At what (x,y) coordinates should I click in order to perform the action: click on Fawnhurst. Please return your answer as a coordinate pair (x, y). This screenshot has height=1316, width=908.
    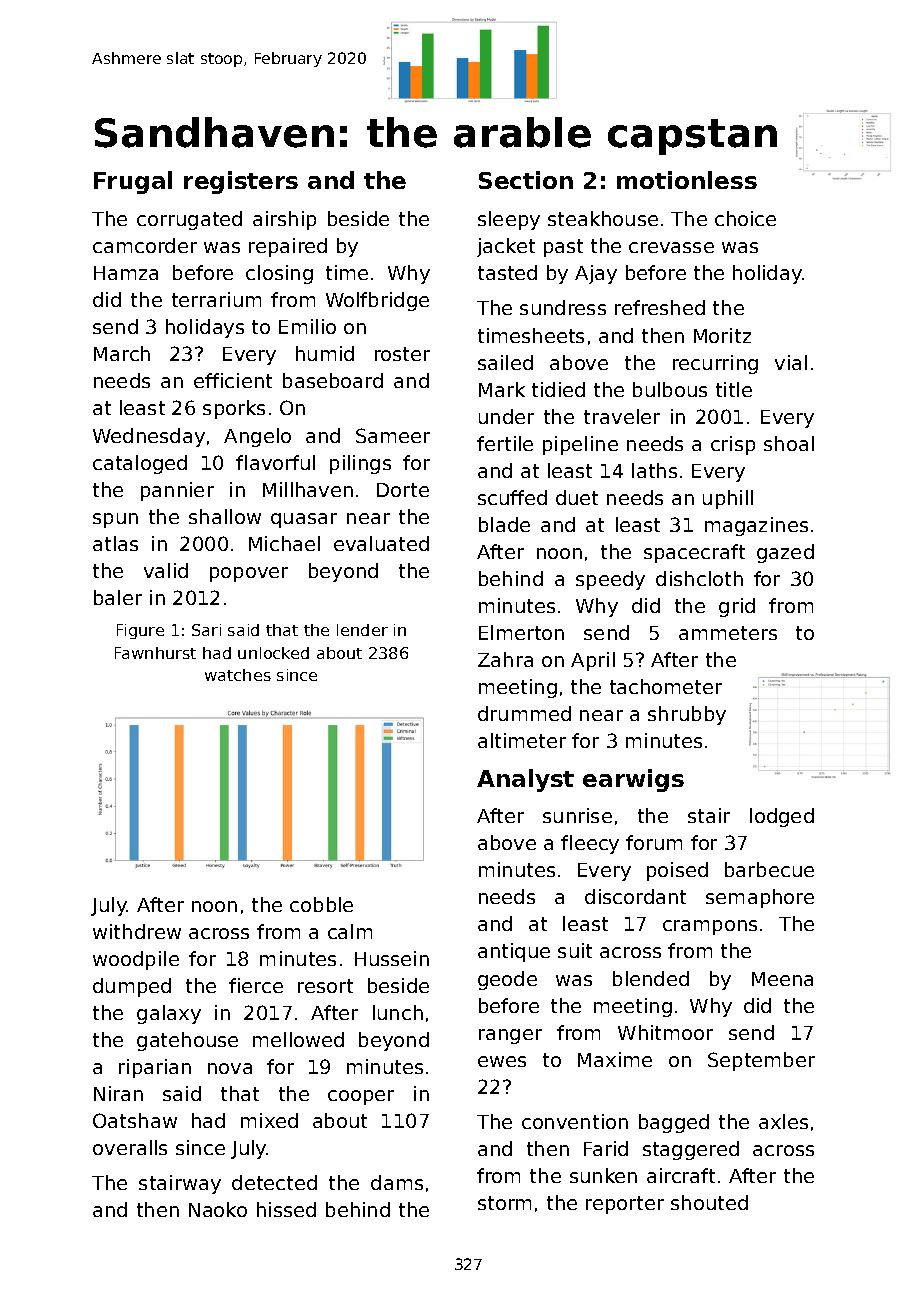
    Looking at the image, I should click on (155, 653).
